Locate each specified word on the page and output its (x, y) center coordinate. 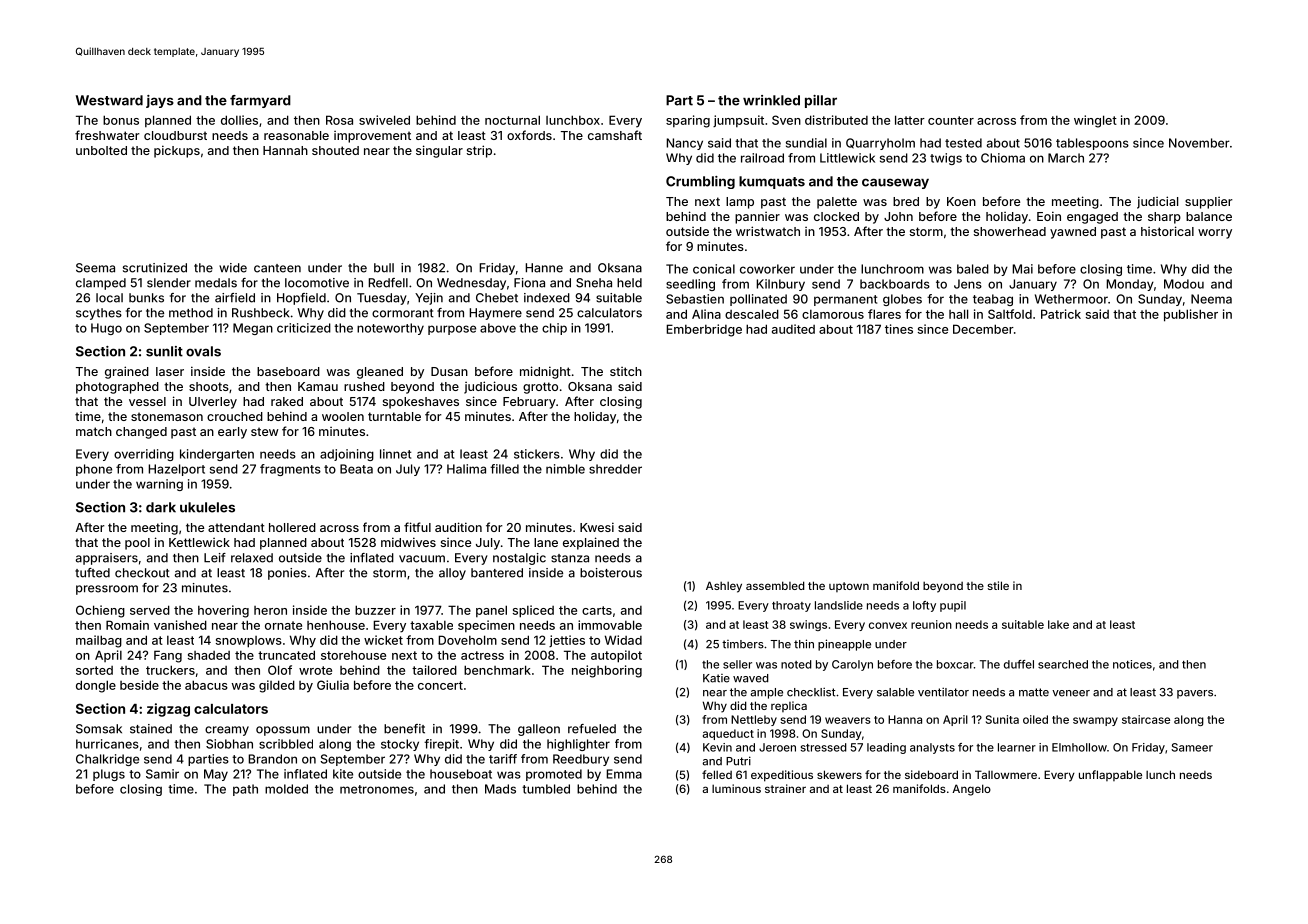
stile (998, 585)
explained (591, 543)
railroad (762, 158)
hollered (292, 527)
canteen (277, 268)
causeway (895, 183)
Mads (500, 789)
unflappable (1110, 775)
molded (286, 789)
